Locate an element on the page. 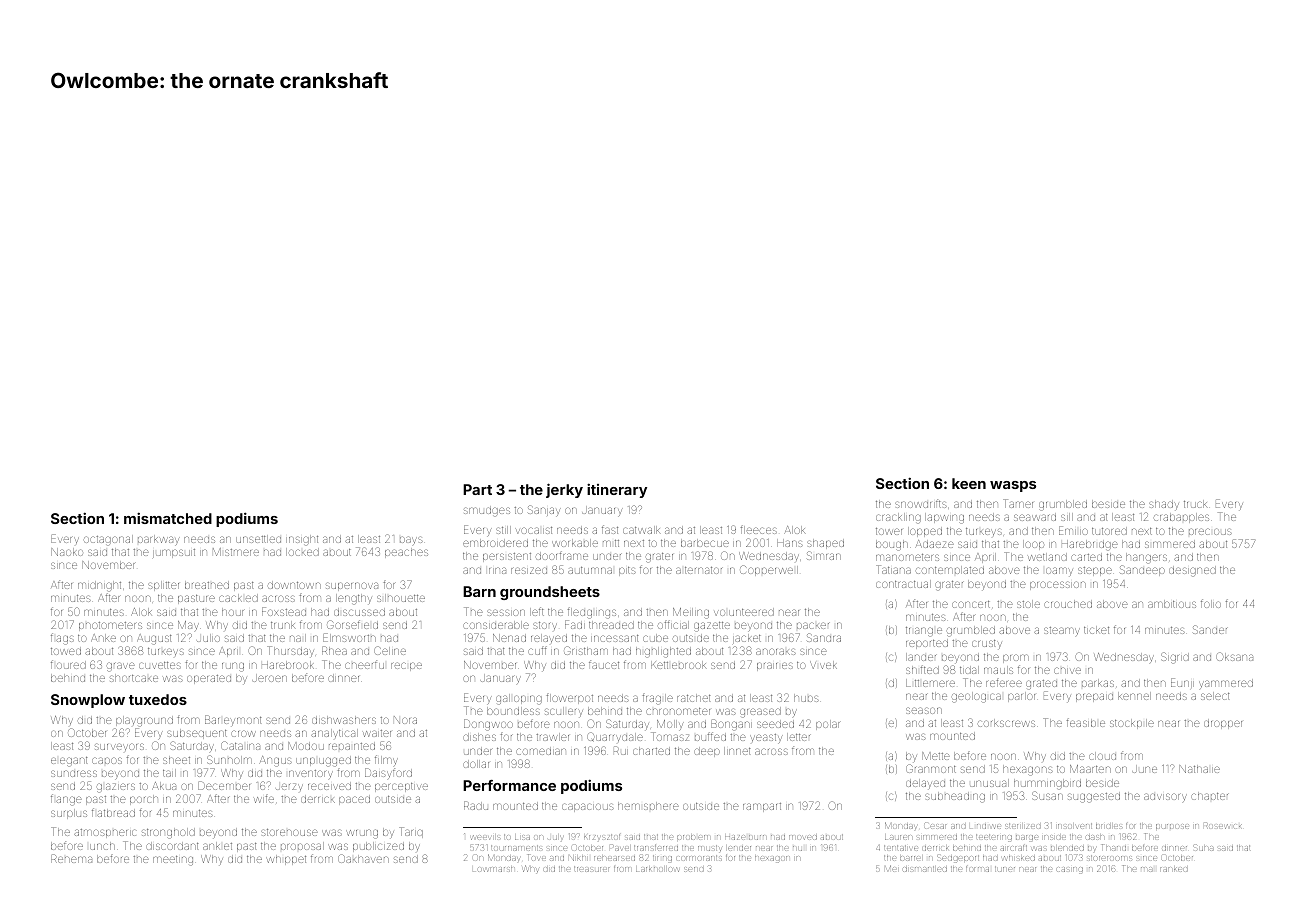  Mistmere is located at coordinates (236, 552).
